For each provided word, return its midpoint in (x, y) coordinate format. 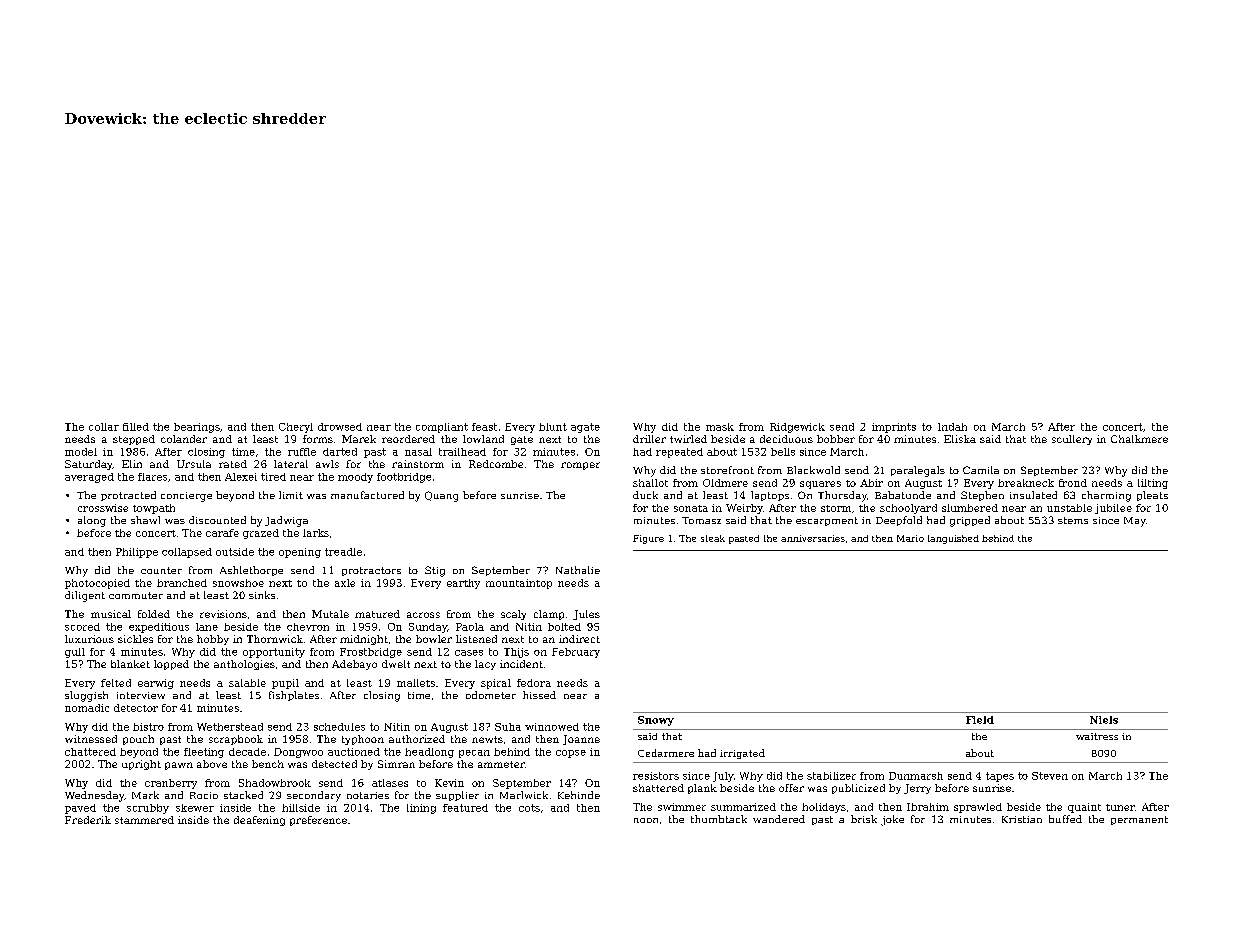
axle (345, 583)
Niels (1104, 720)
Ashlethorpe (251, 571)
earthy (463, 584)
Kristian (1022, 819)
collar (104, 427)
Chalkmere (1139, 439)
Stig (435, 571)
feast (484, 427)
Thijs (516, 653)
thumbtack (719, 819)
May (1135, 522)
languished (953, 539)
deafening (259, 821)
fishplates (294, 696)
